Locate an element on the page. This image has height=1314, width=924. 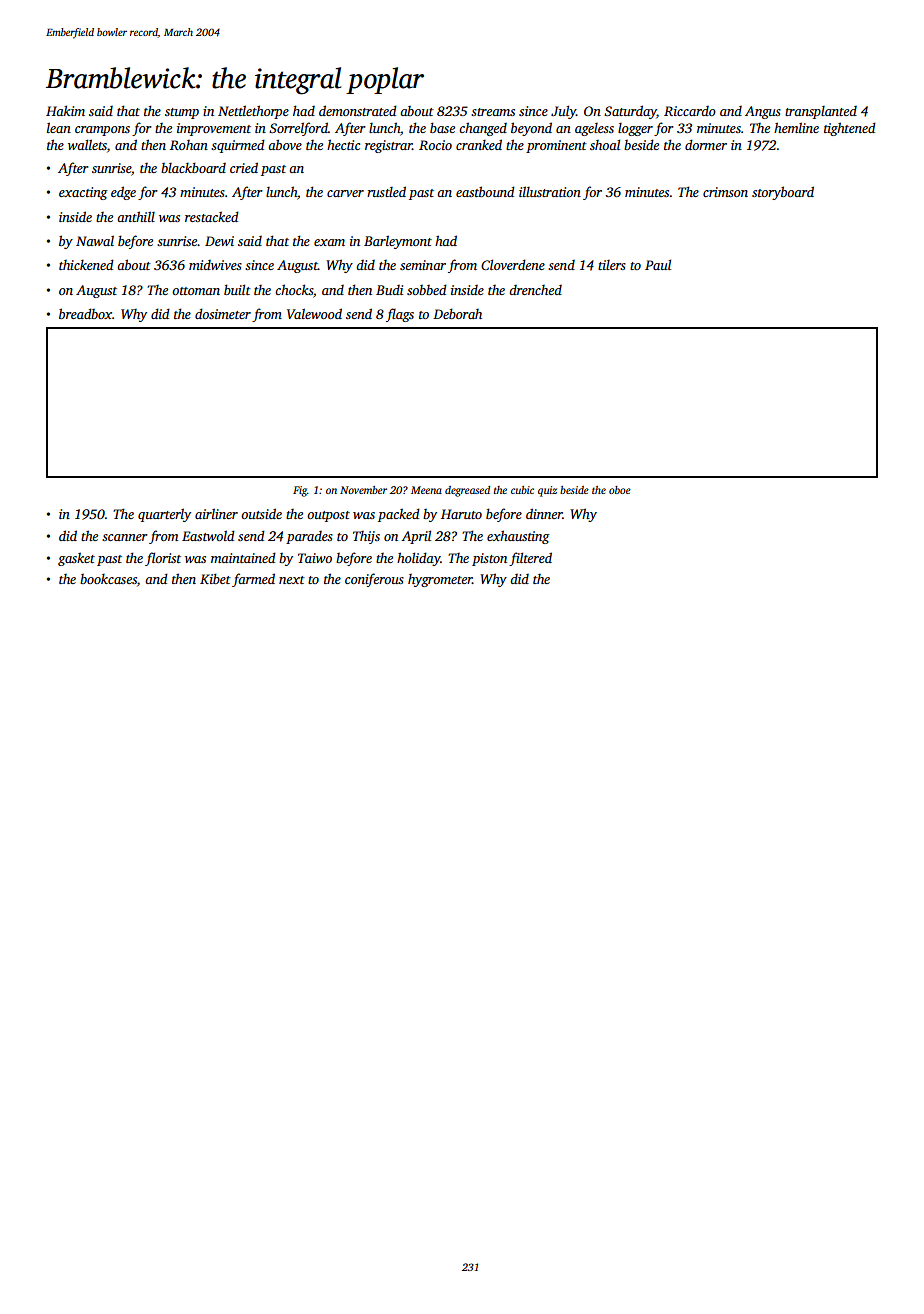
Cloverdene is located at coordinates (513, 264).
